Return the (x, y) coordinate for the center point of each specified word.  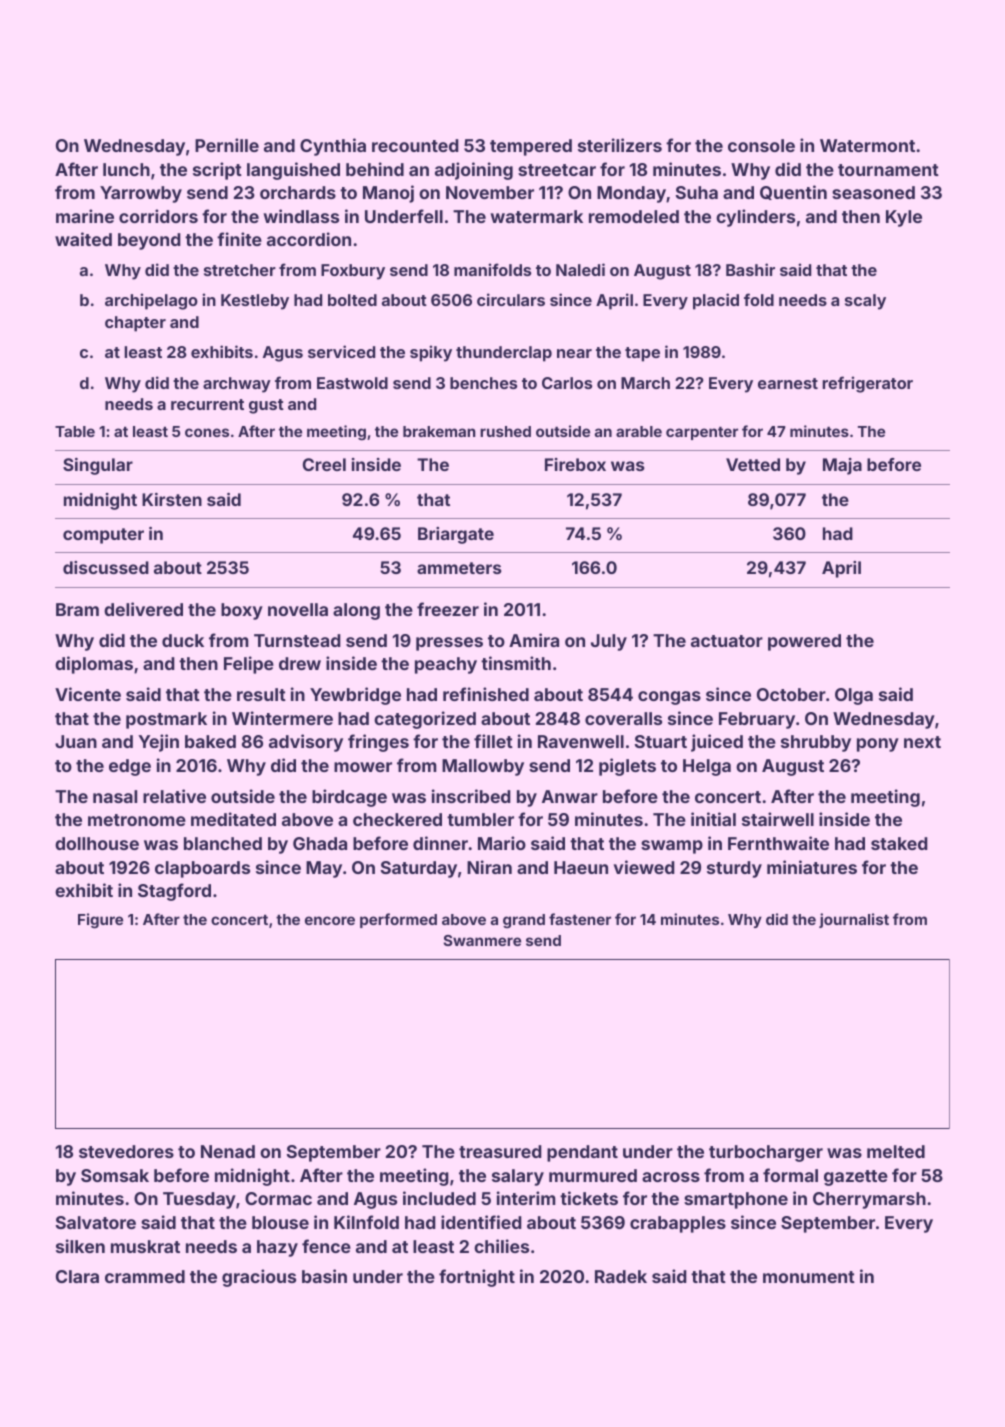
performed (398, 920)
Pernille (227, 145)
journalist (854, 920)
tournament (888, 170)
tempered (531, 147)
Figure (100, 921)
